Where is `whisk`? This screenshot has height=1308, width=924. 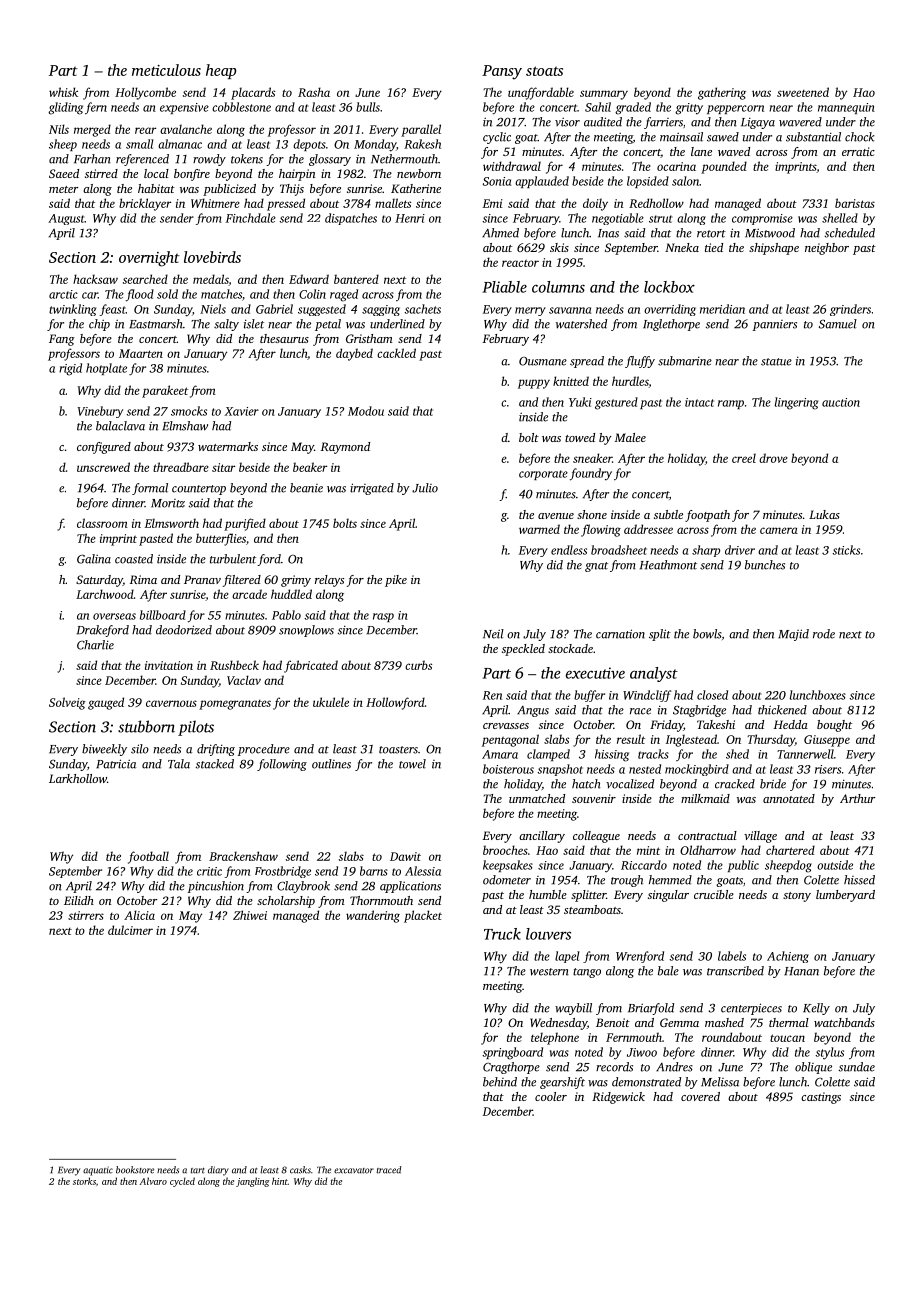
whisk is located at coordinates (63, 92).
